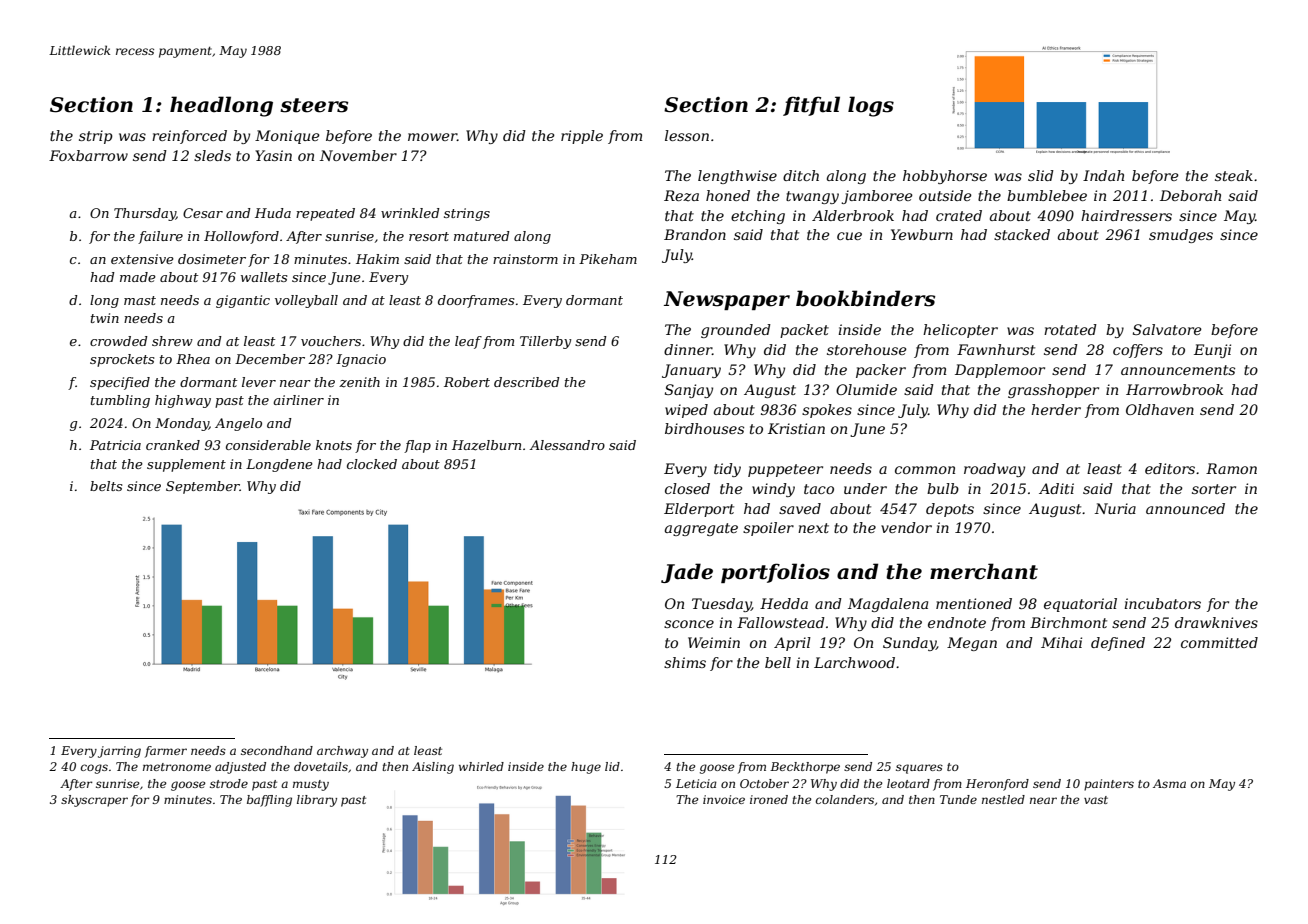 This screenshot has height=924, width=1308. Describe the element at coordinates (361, 360) in the screenshot. I see `Ignacio` at that location.
